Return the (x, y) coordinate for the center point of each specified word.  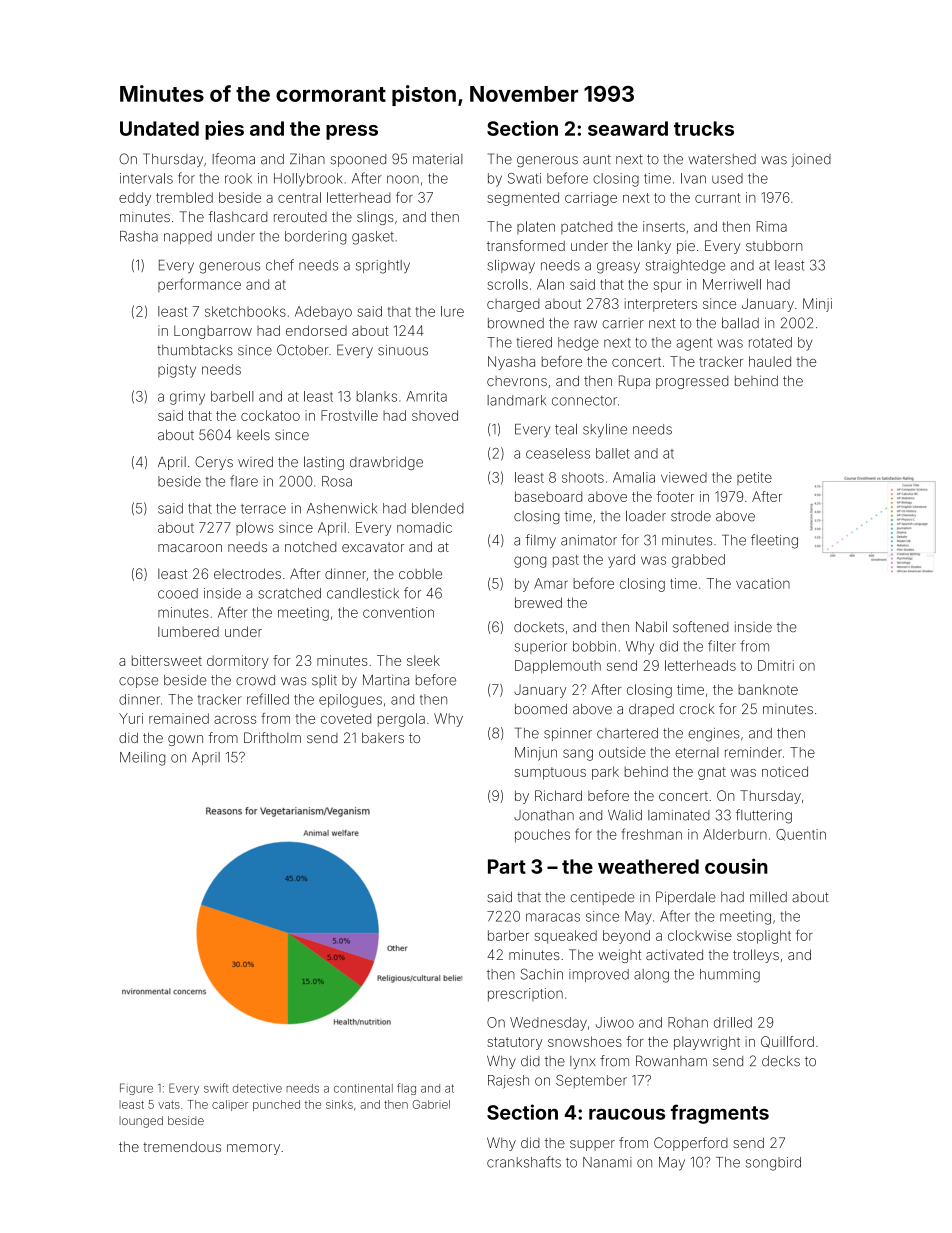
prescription (525, 995)
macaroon (190, 548)
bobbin (594, 646)
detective (257, 1088)
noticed (785, 771)
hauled (770, 361)
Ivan (693, 178)
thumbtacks (195, 350)
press (352, 132)
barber (508, 935)
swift (216, 1088)
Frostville (349, 415)
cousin (736, 866)
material (438, 159)
